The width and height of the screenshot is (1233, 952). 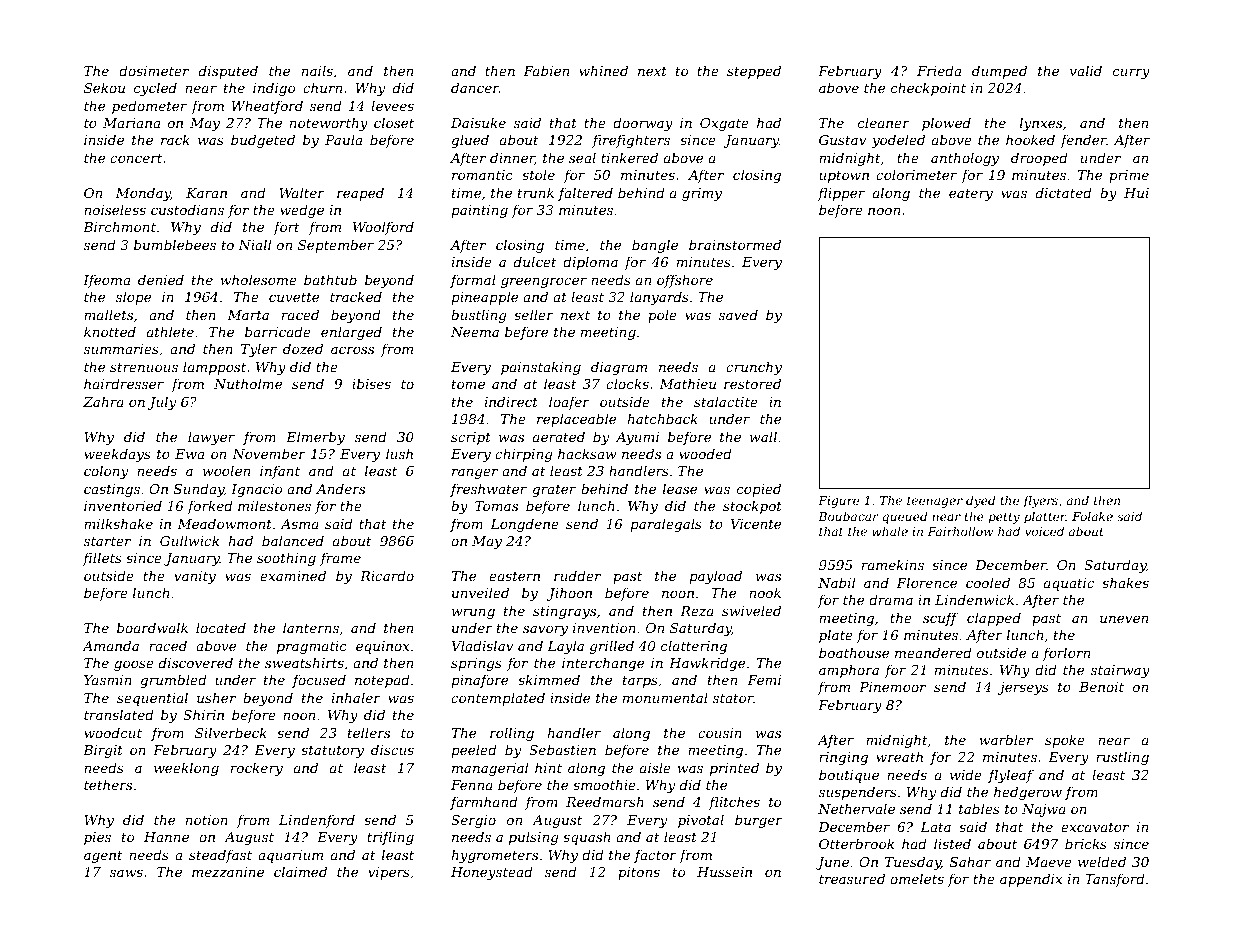 What do you see at coordinates (665, 697) in the screenshot?
I see `monumental` at bounding box center [665, 697].
